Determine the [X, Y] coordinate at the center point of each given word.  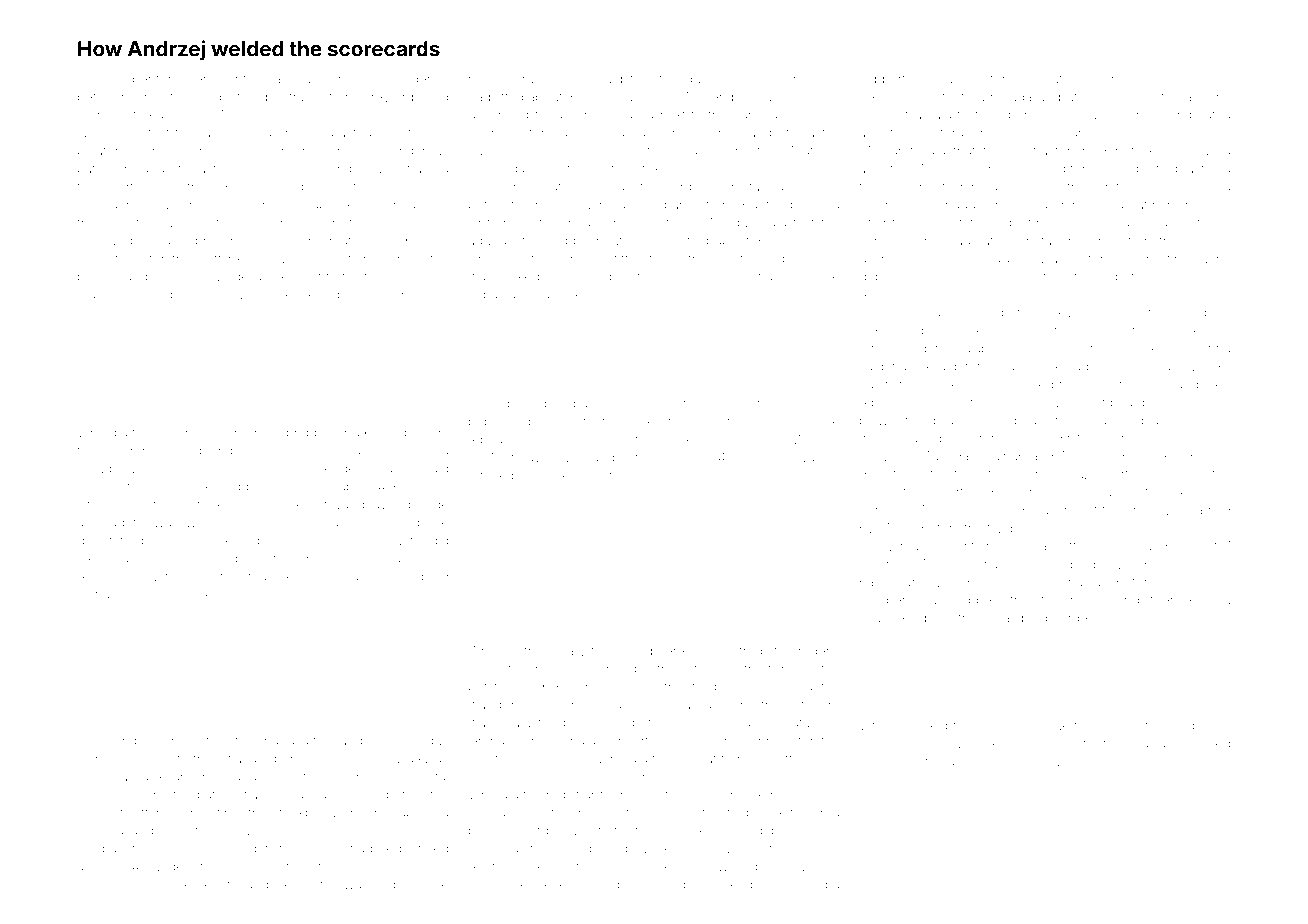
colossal [102, 831]
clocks [487, 777]
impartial [493, 295]
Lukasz [1185, 492]
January [140, 506]
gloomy [1208, 457]
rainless [491, 79]
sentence [934, 277]
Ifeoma [160, 594]
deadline [957, 80]
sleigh [877, 493]
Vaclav [405, 559]
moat [538, 295]
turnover [182, 79]
